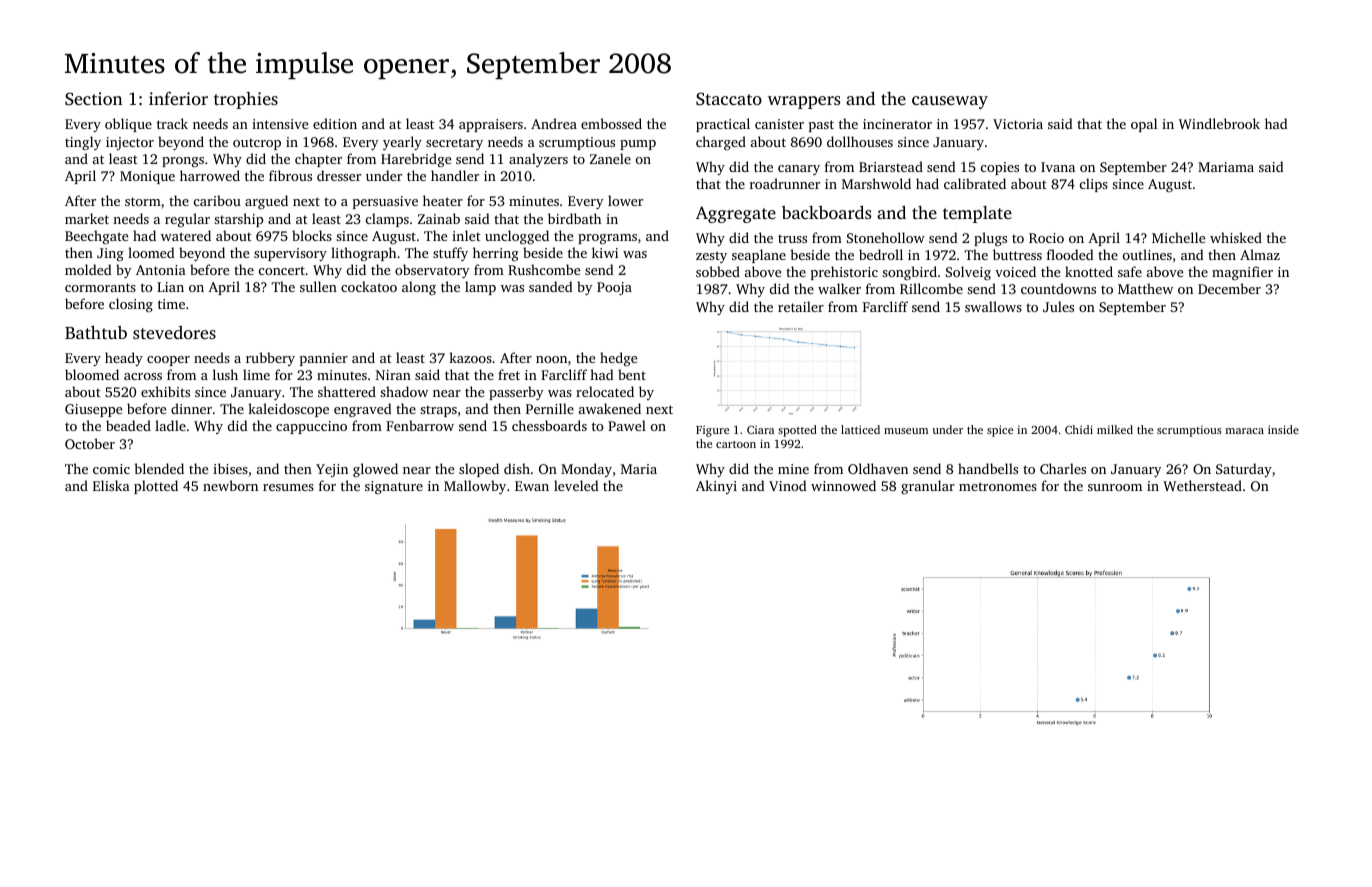  I want to click on bent, so click(632, 374).
